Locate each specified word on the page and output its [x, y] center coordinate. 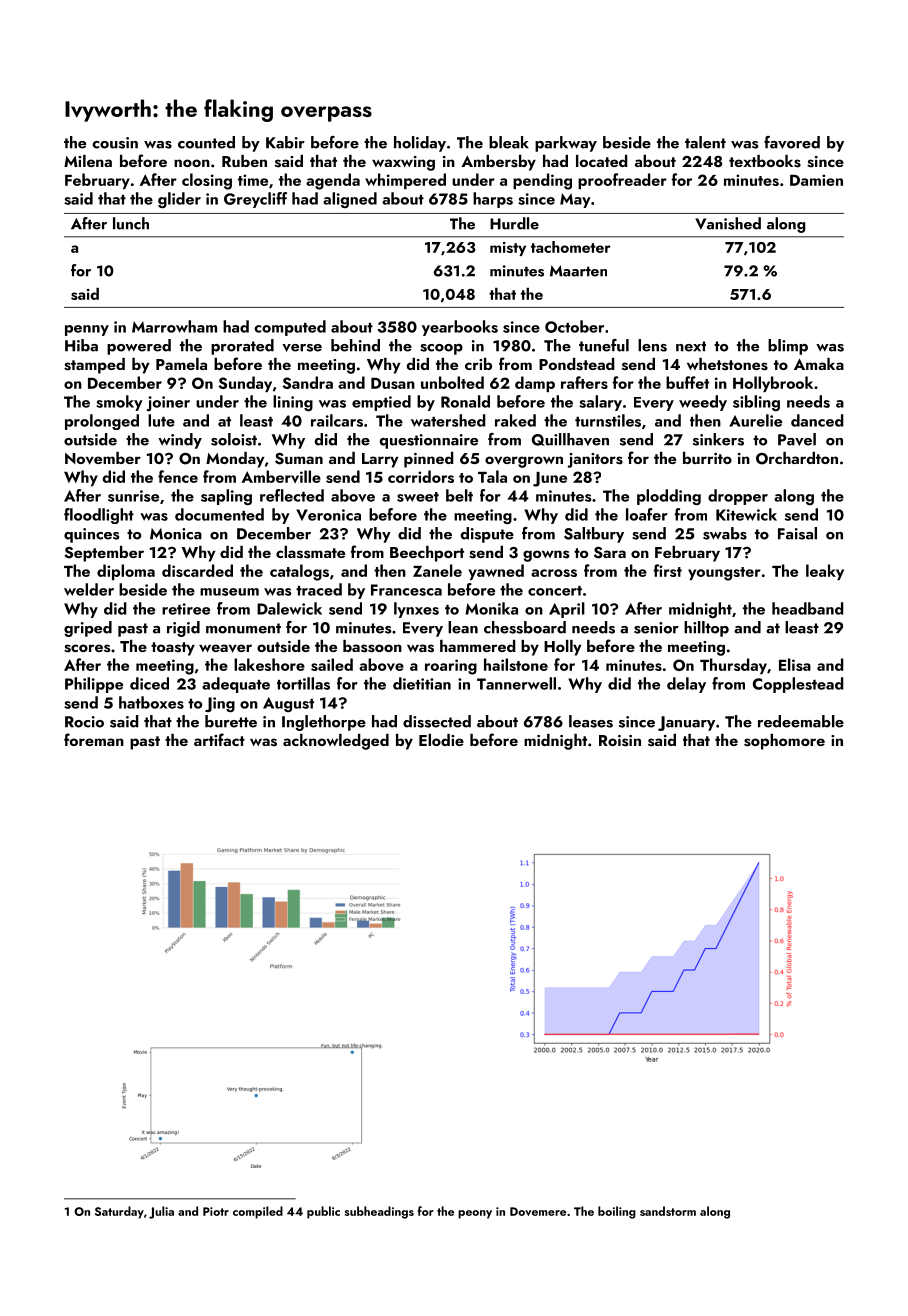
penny [87, 330]
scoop [441, 349]
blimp [788, 347]
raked [515, 420]
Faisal [797, 533]
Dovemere [538, 1211]
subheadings [379, 1212]
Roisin [620, 741]
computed [290, 328]
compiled [258, 1212]
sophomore [784, 742]
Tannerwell [516, 683]
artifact [219, 739]
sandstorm [668, 1211]
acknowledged [336, 742]
